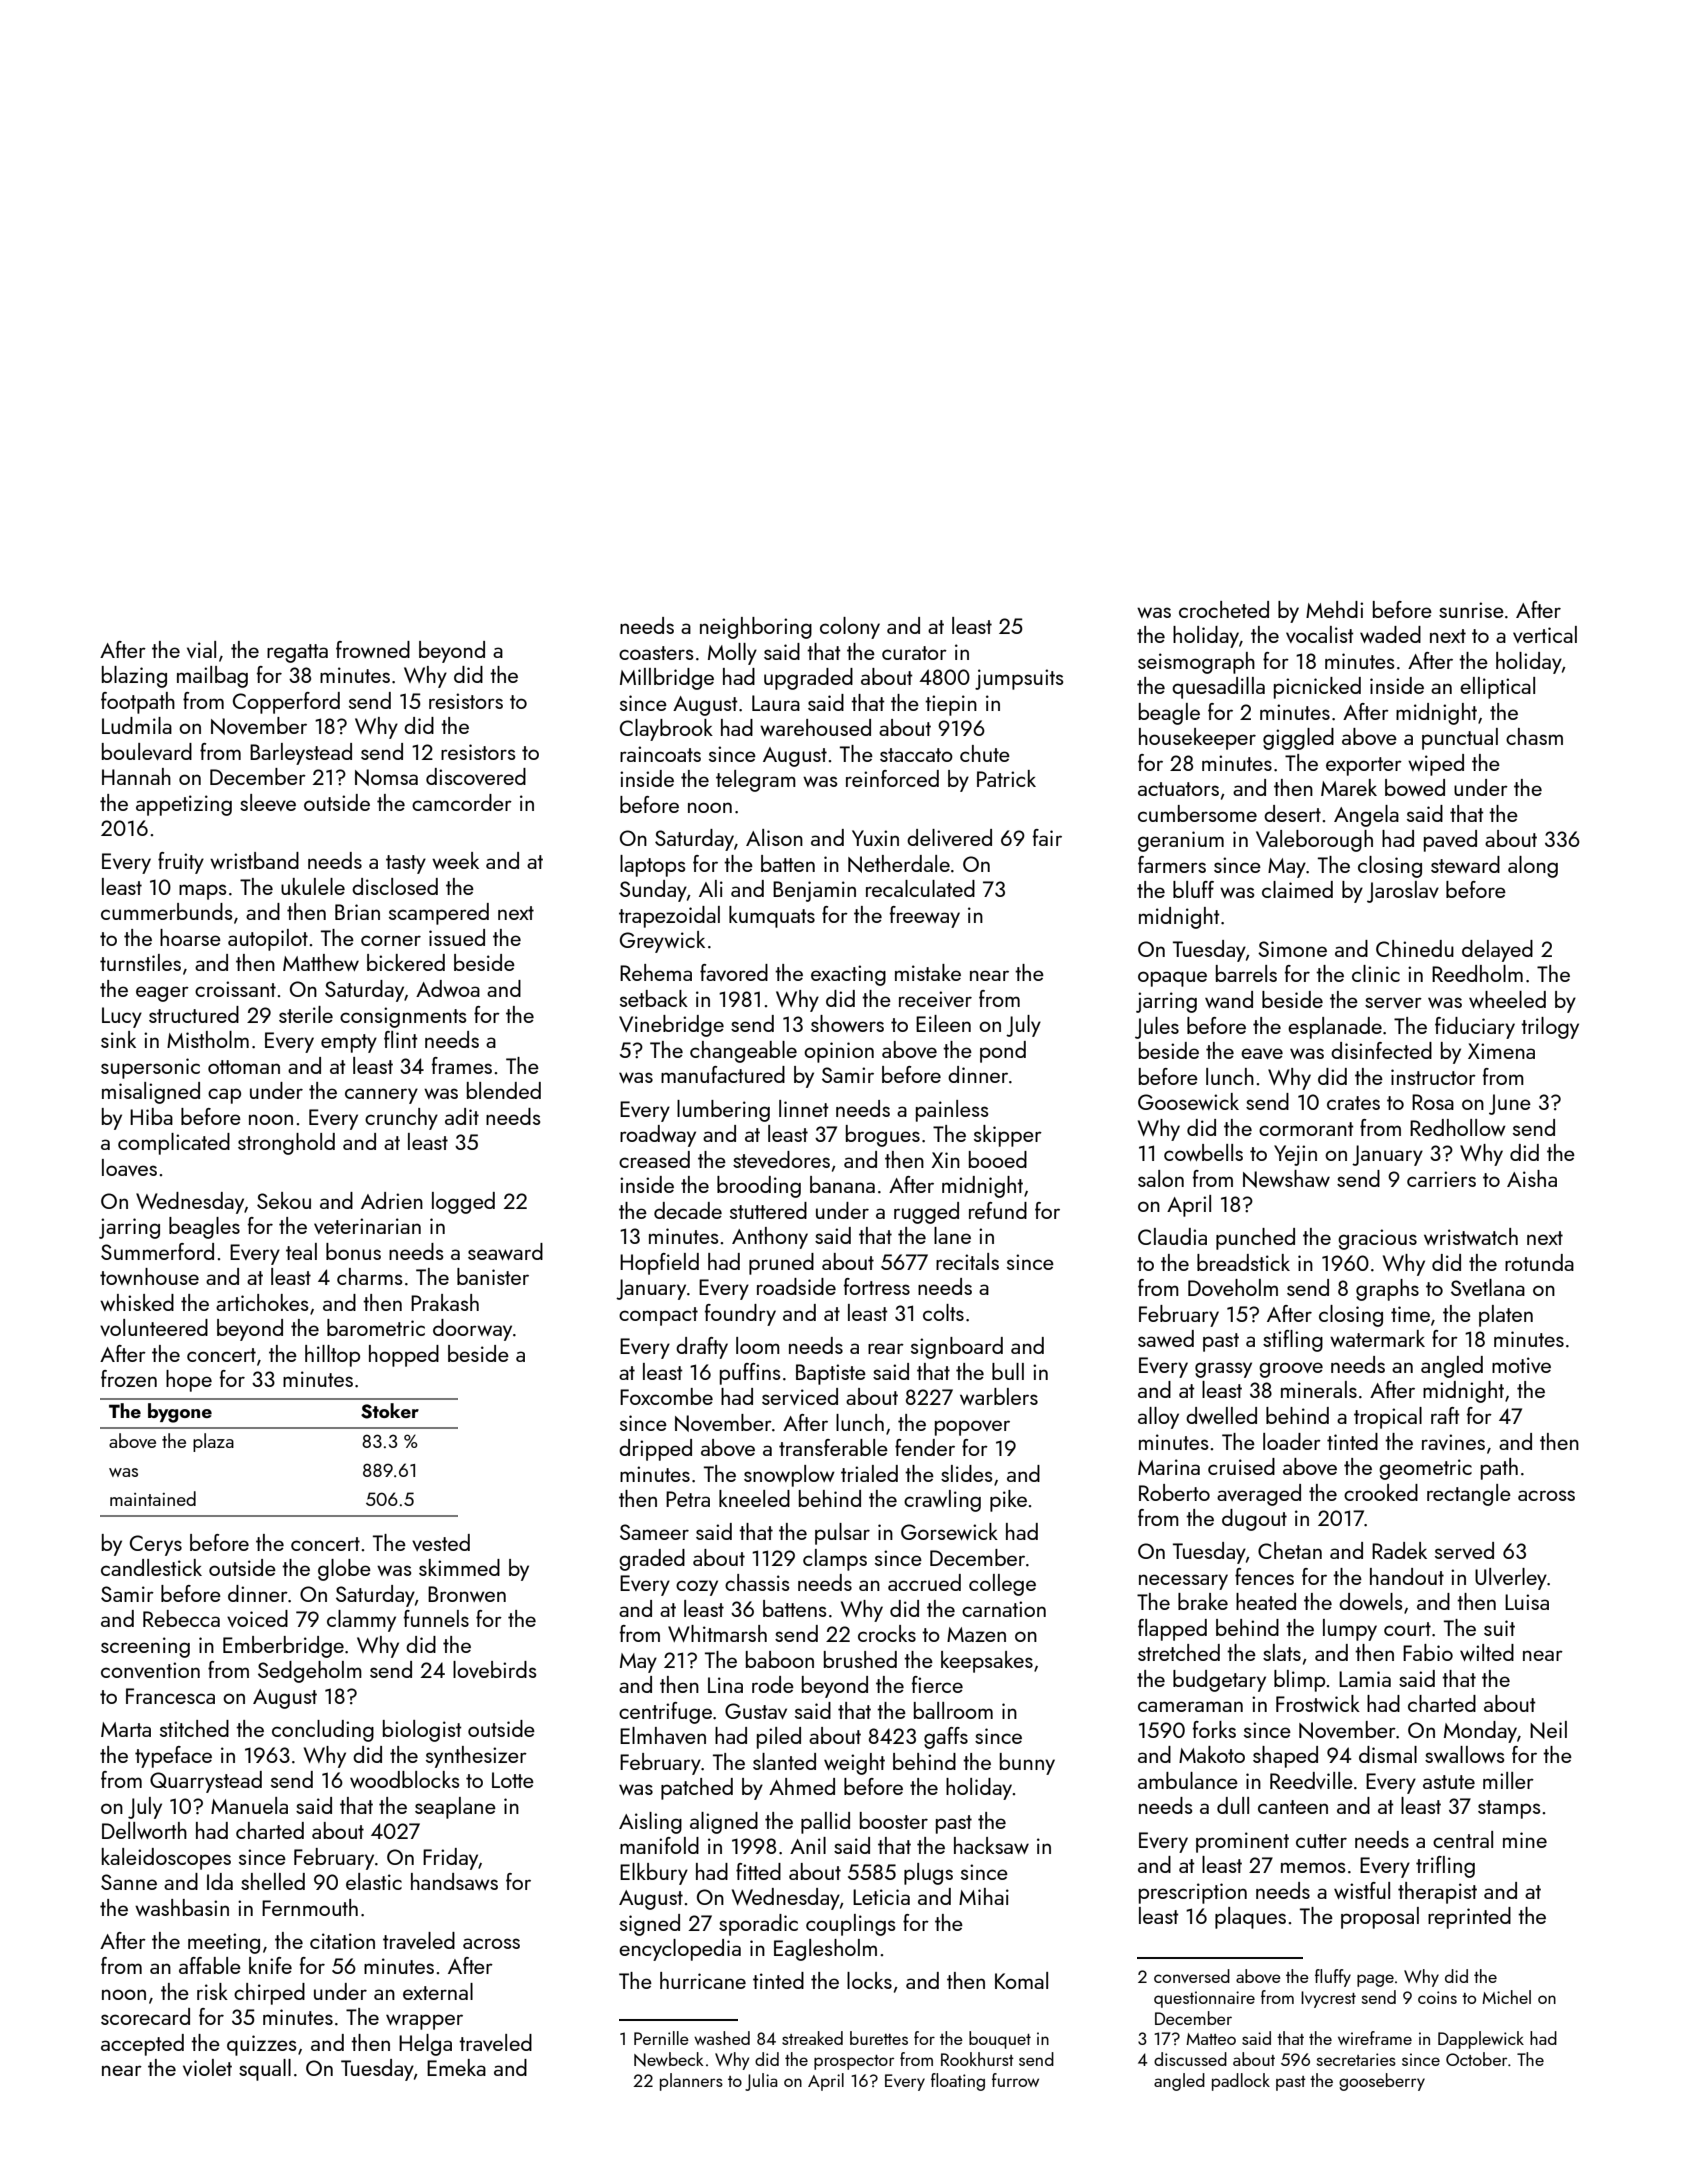 Image resolution: width=1683 pixels, height=2178 pixels. What do you see at coordinates (717, 1633) in the screenshot?
I see `Whitmarsh` at bounding box center [717, 1633].
